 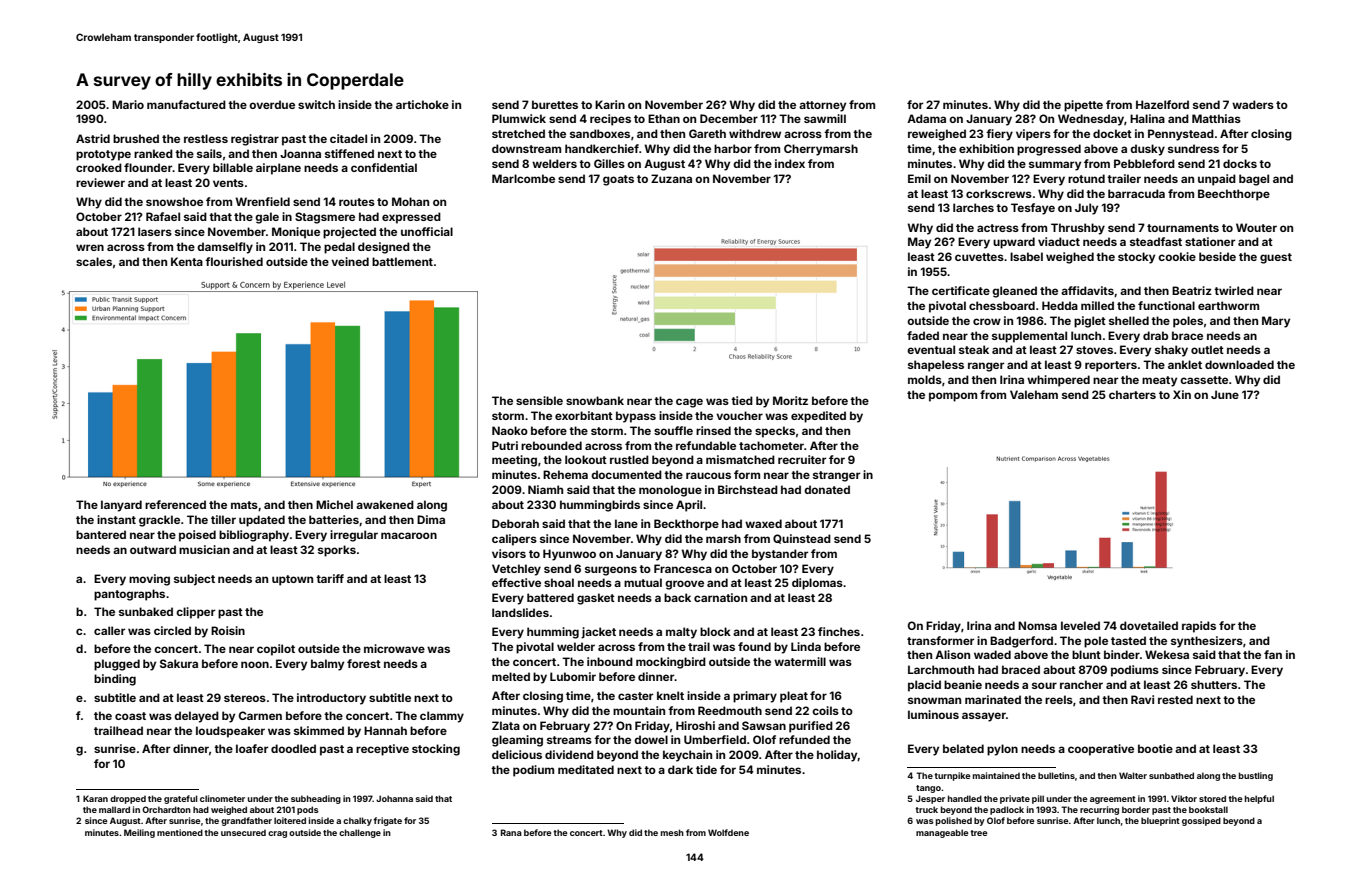 What do you see at coordinates (94, 261) in the page?
I see `scales` at bounding box center [94, 261].
